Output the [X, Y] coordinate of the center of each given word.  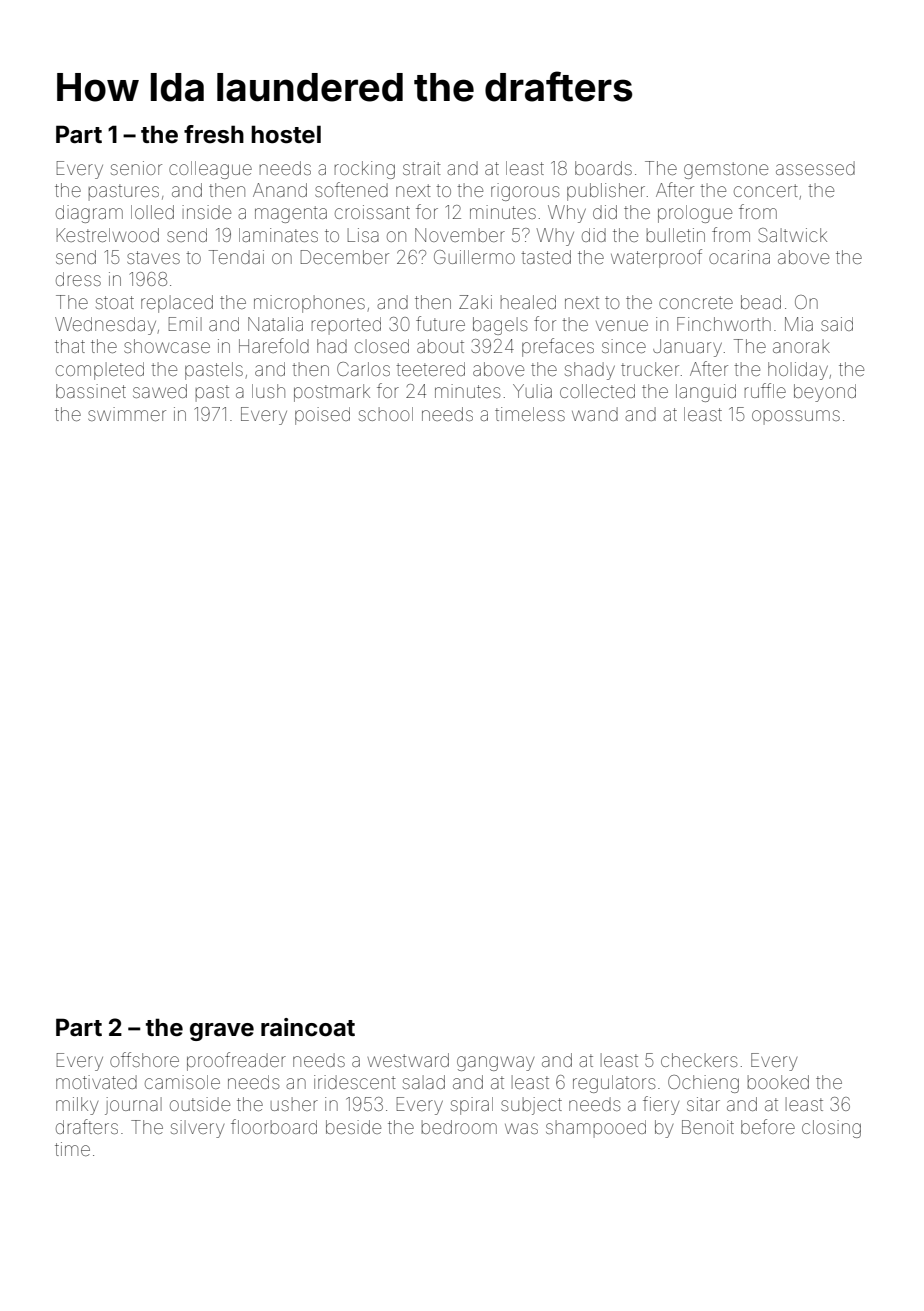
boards [603, 168]
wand [595, 414]
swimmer [127, 414]
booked [778, 1082]
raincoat [308, 1027]
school [386, 414]
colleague [210, 170]
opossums [796, 417]
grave [222, 1032]
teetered [430, 369]
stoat [115, 302]
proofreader [236, 1061]
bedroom [459, 1127]
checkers [699, 1060]
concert [766, 190]
